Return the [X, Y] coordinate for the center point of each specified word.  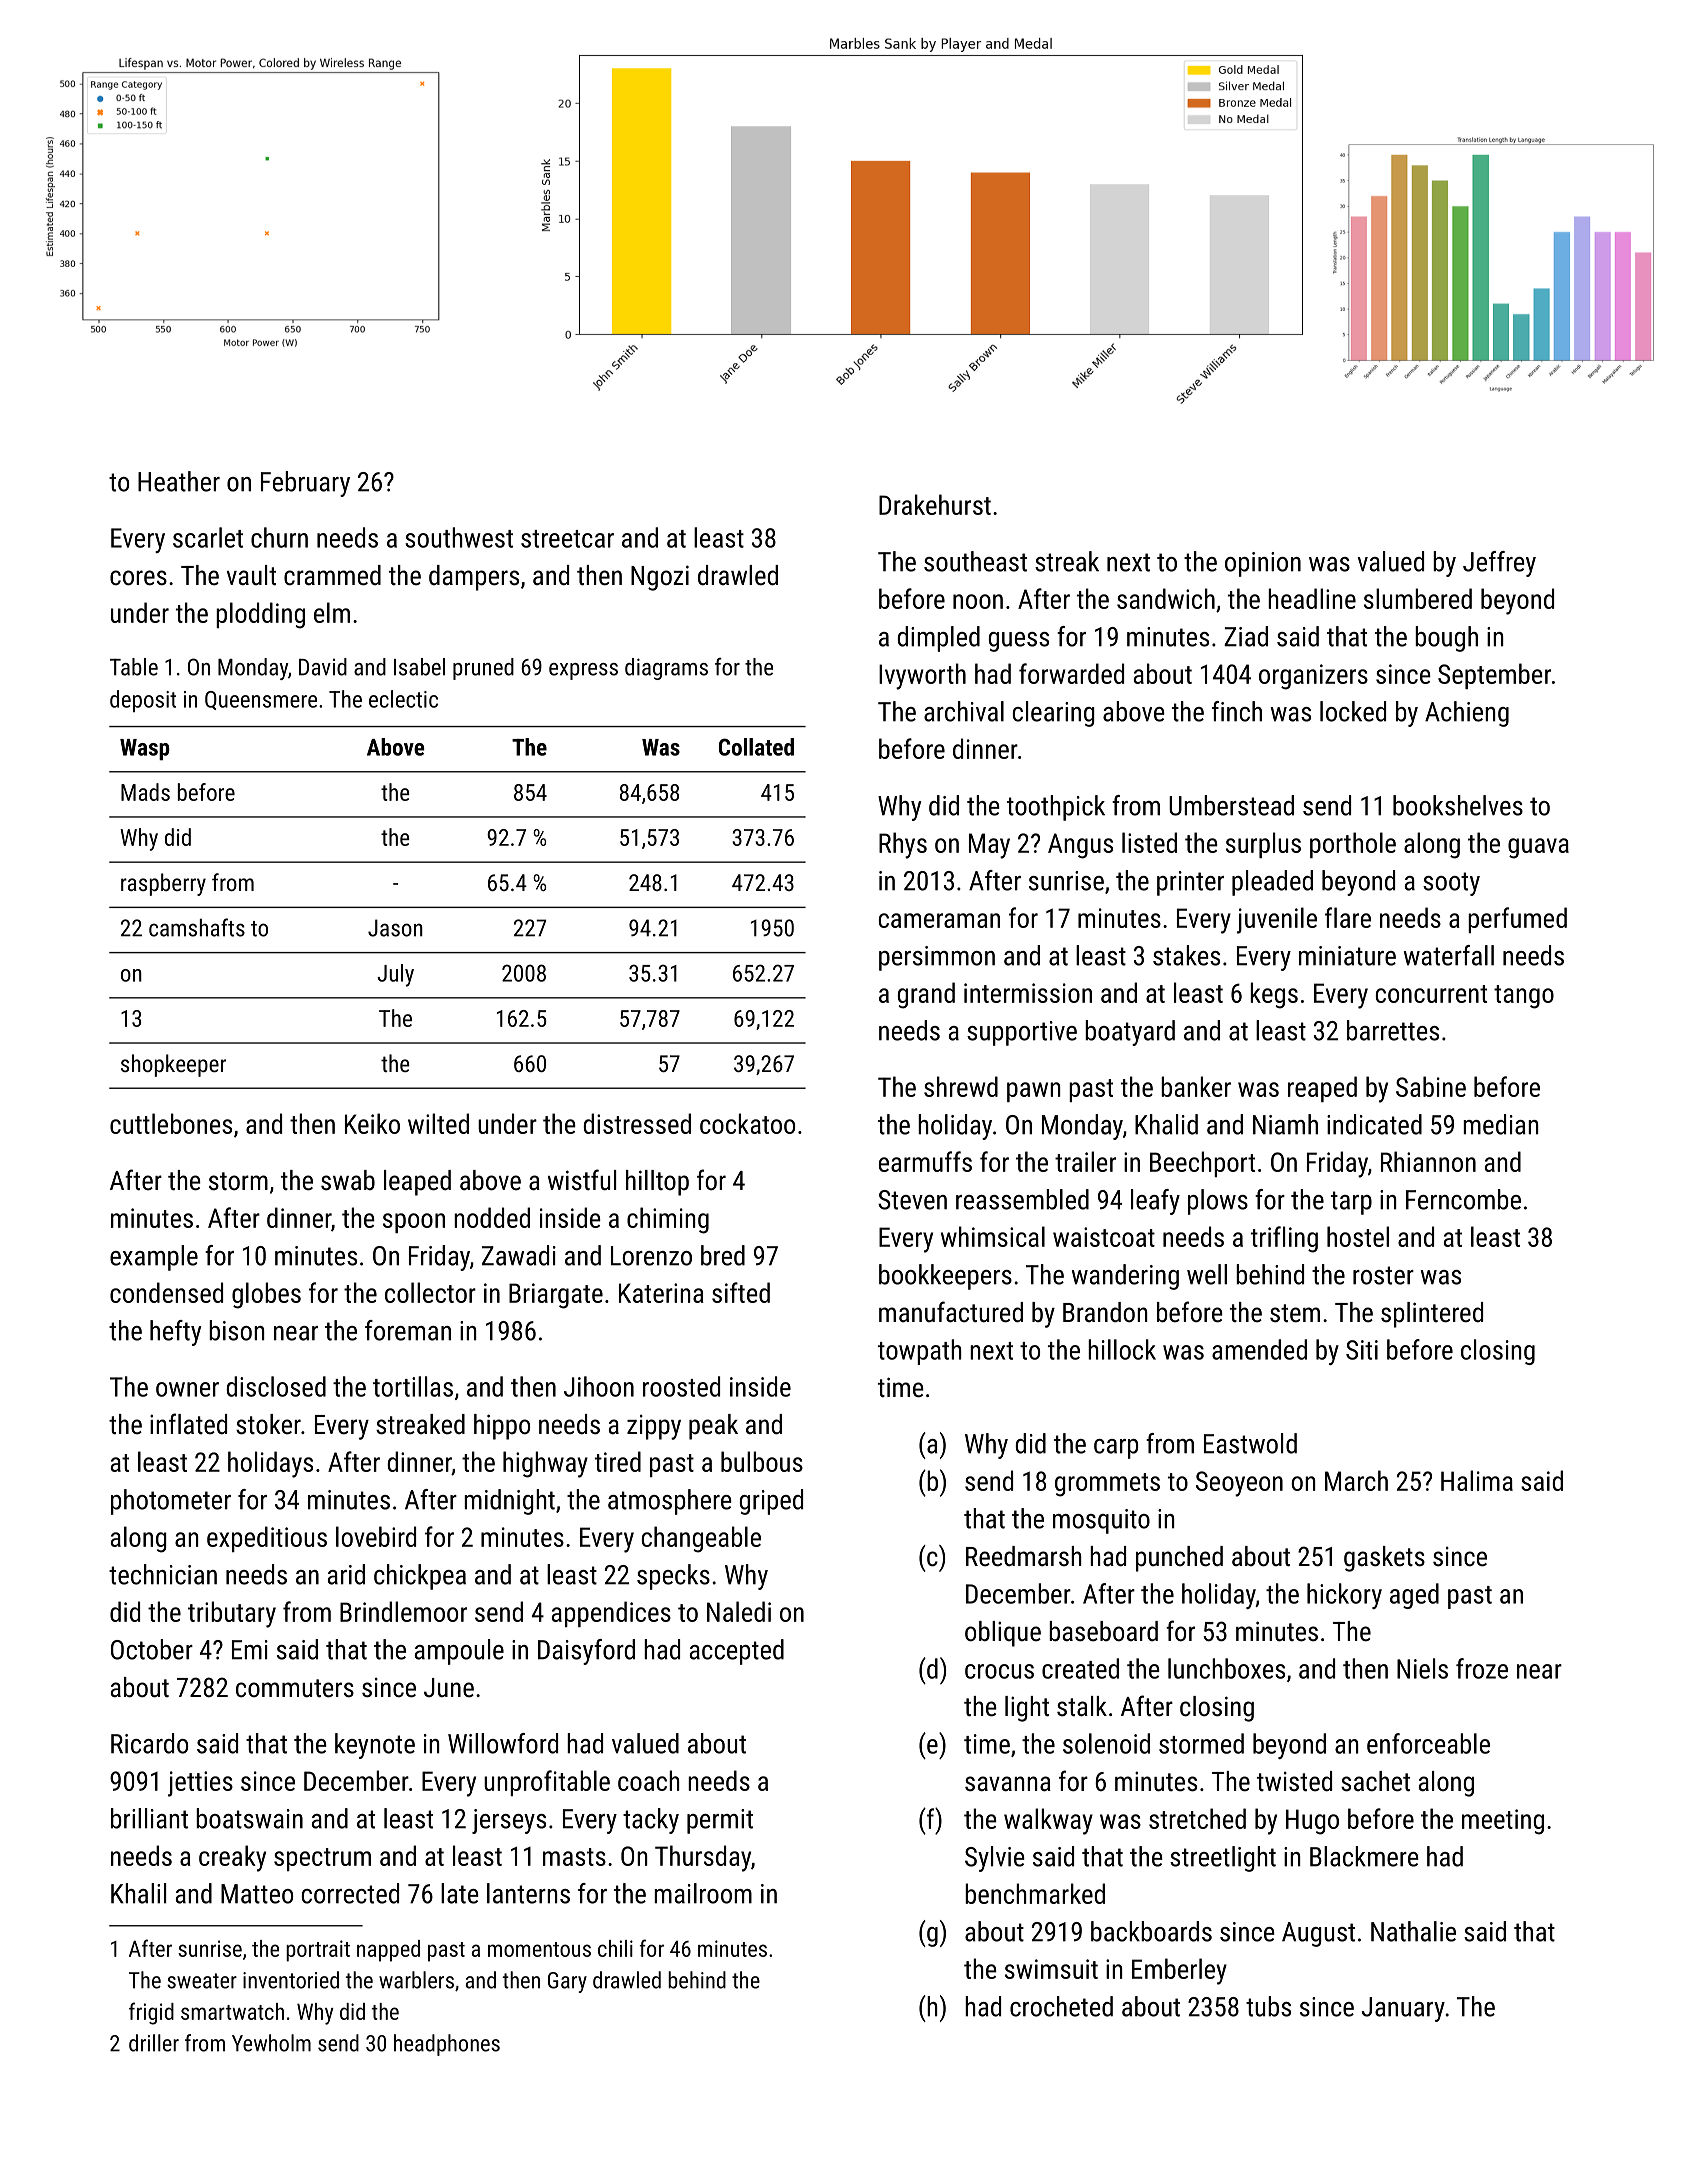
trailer [1085, 1161]
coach [649, 1780]
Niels [1422, 1668]
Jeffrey [1499, 564]
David [323, 667]
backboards [1151, 1931]
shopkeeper [173, 1065]
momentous [539, 1949]
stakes [1186, 955]
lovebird [376, 1536]
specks [673, 1577]
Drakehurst [935, 504]
